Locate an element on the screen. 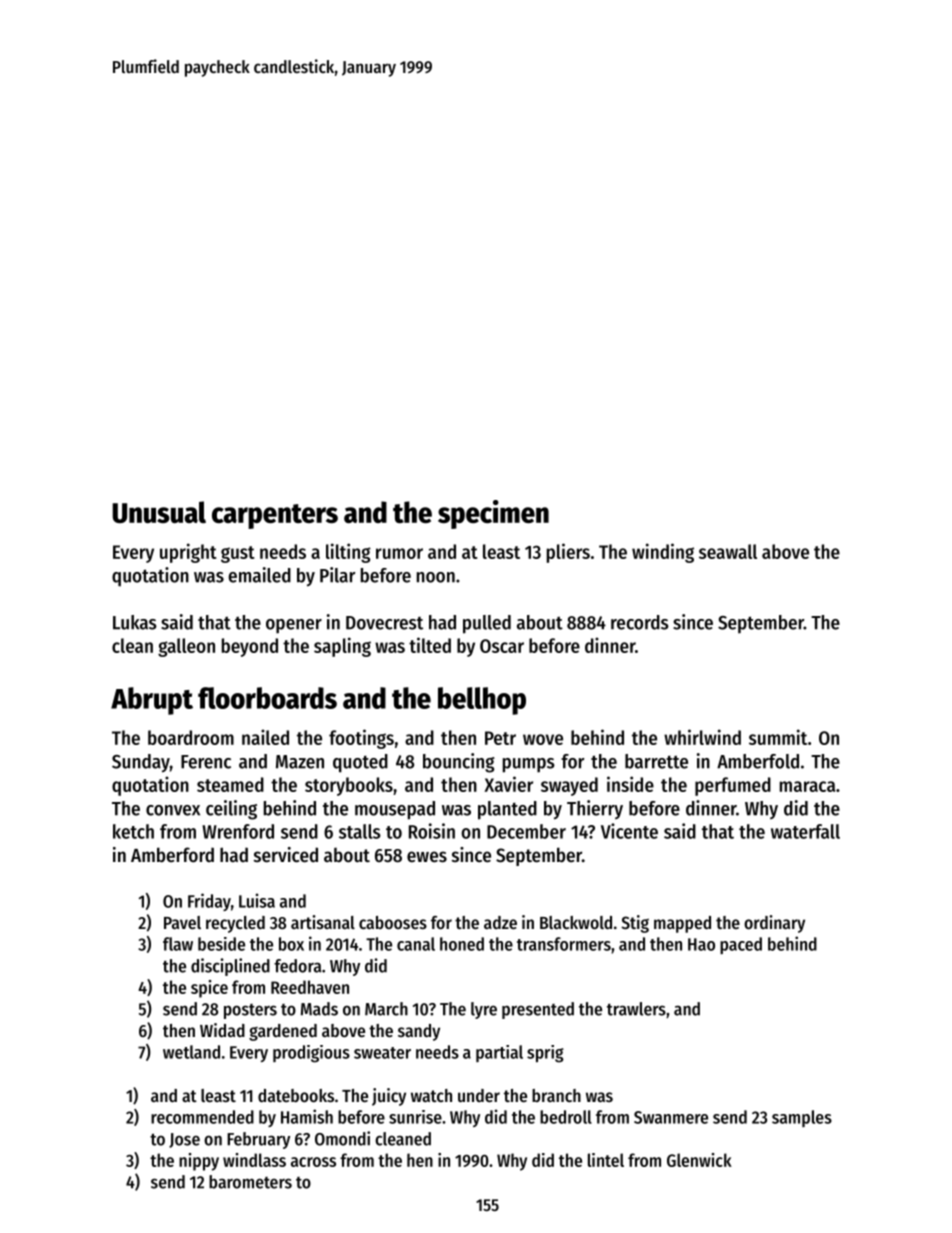  wove is located at coordinates (543, 739).
